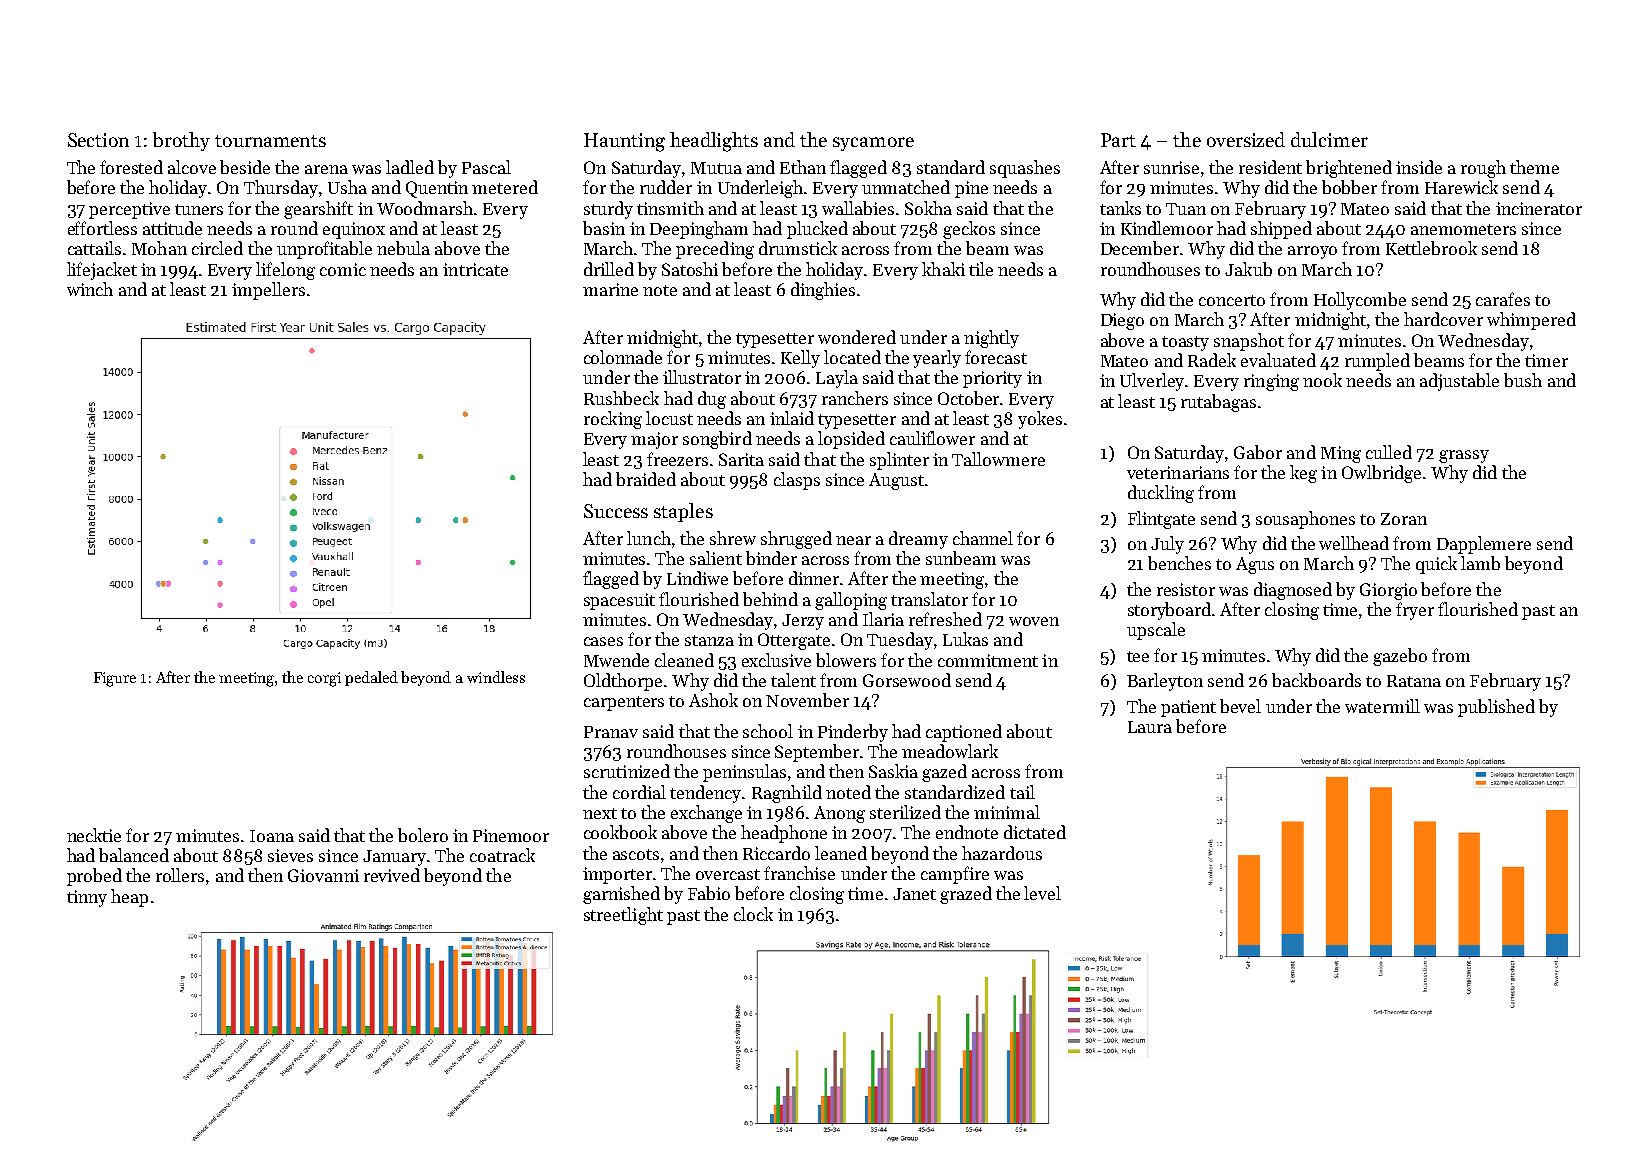 The width and height of the screenshot is (1652, 1168). I want to click on brothy, so click(181, 141).
